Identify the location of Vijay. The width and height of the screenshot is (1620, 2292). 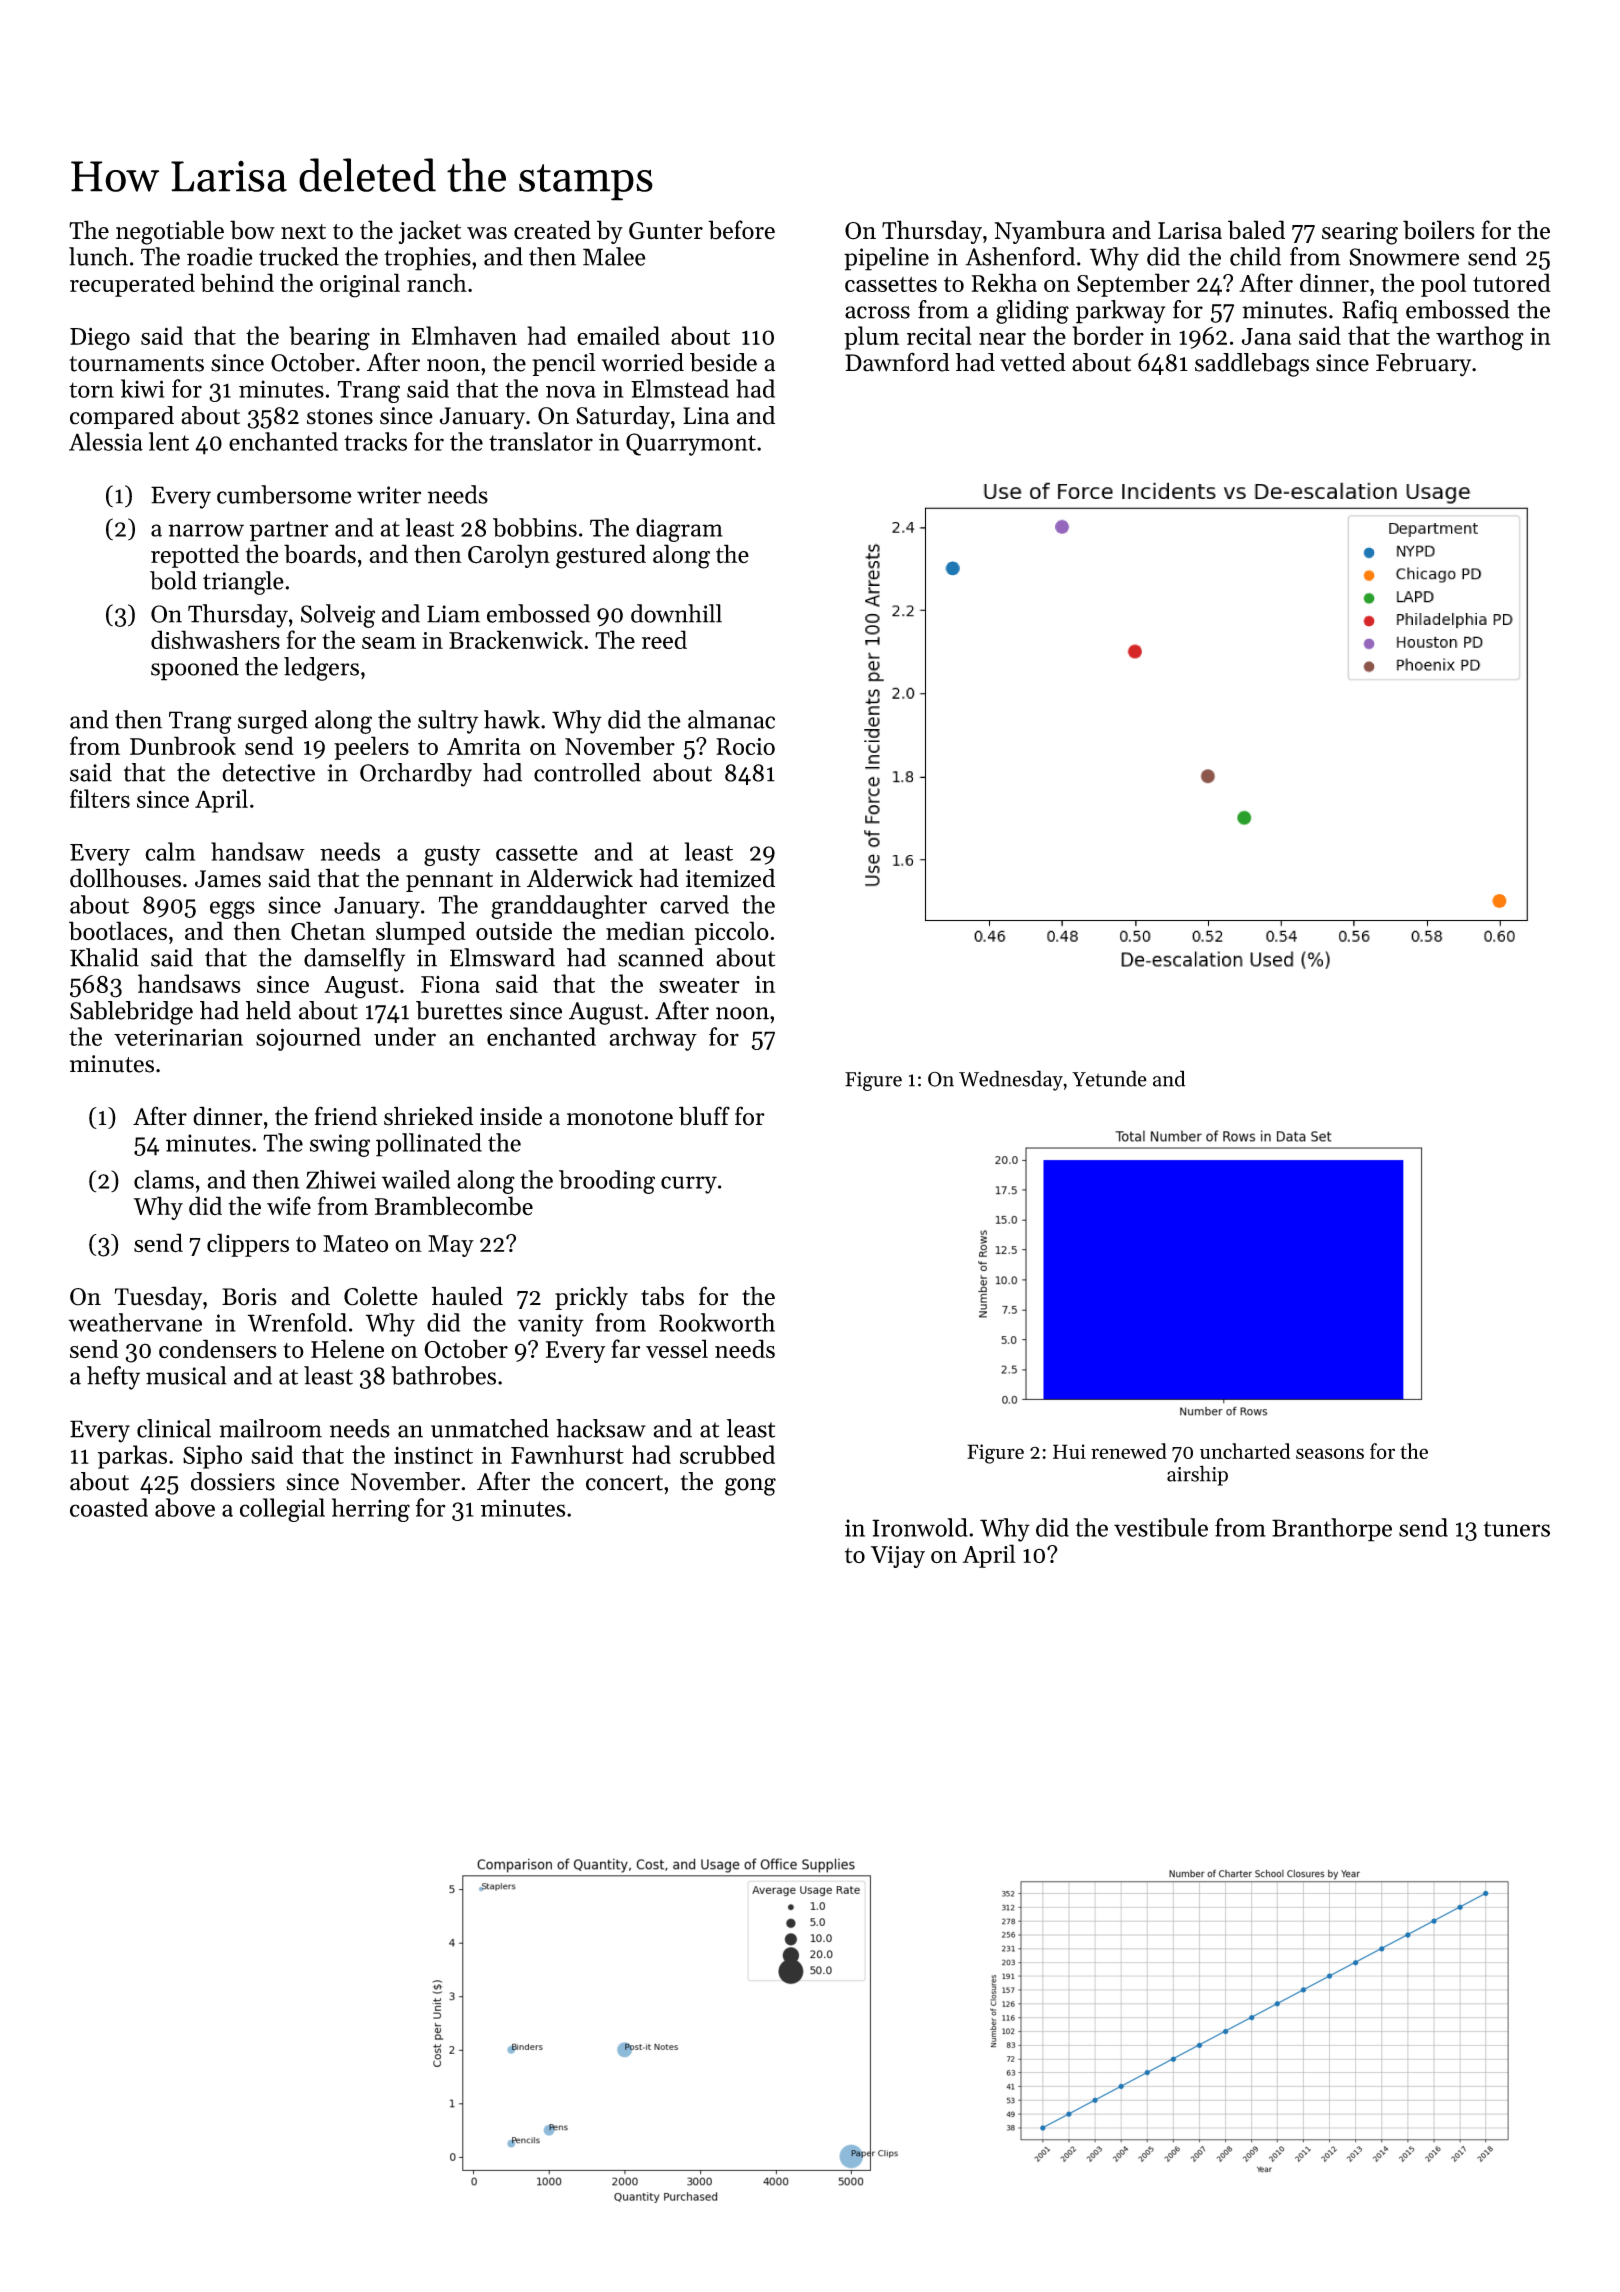
(898, 1557).
